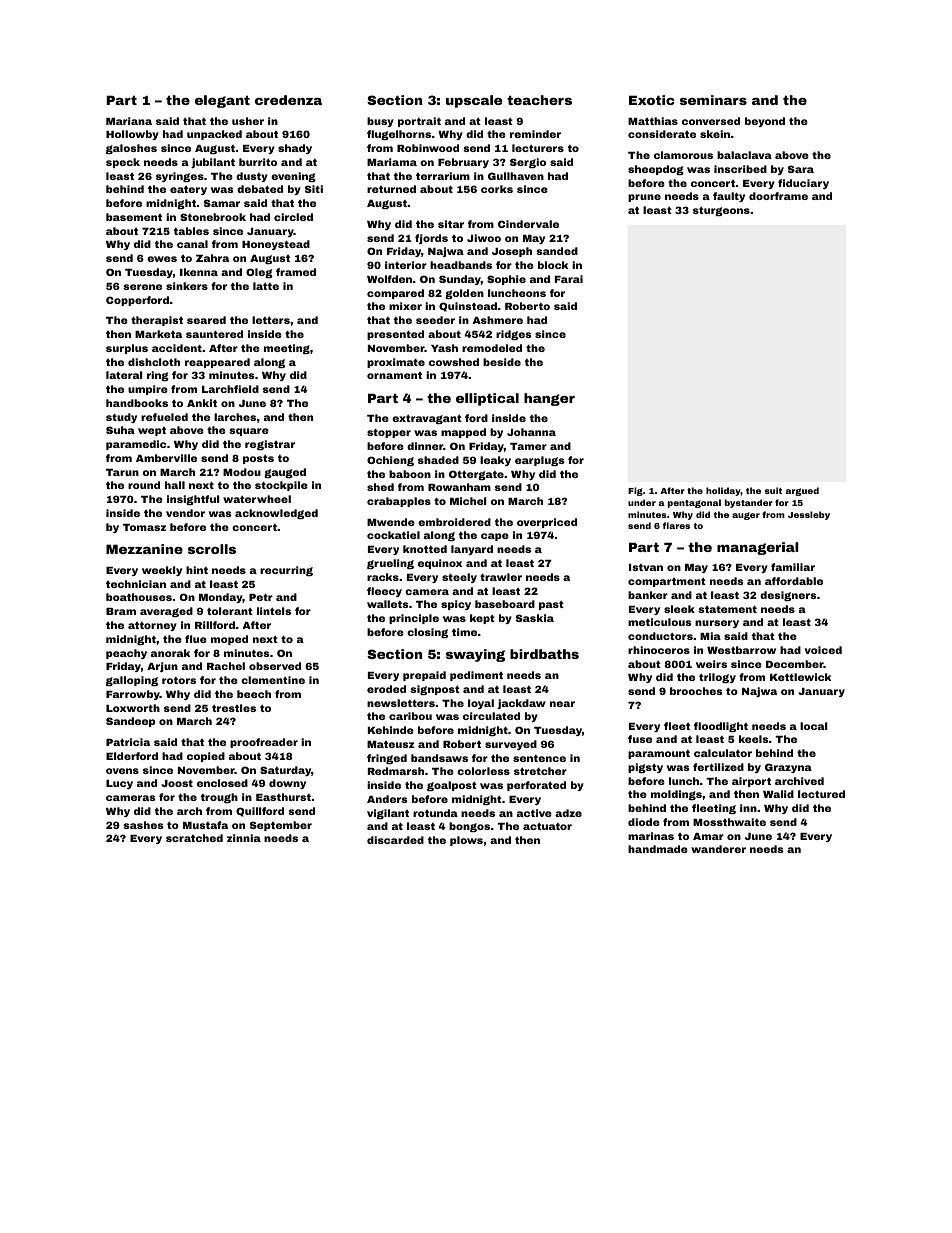  Describe the element at coordinates (778, 196) in the page. I see `doorframe` at that location.
